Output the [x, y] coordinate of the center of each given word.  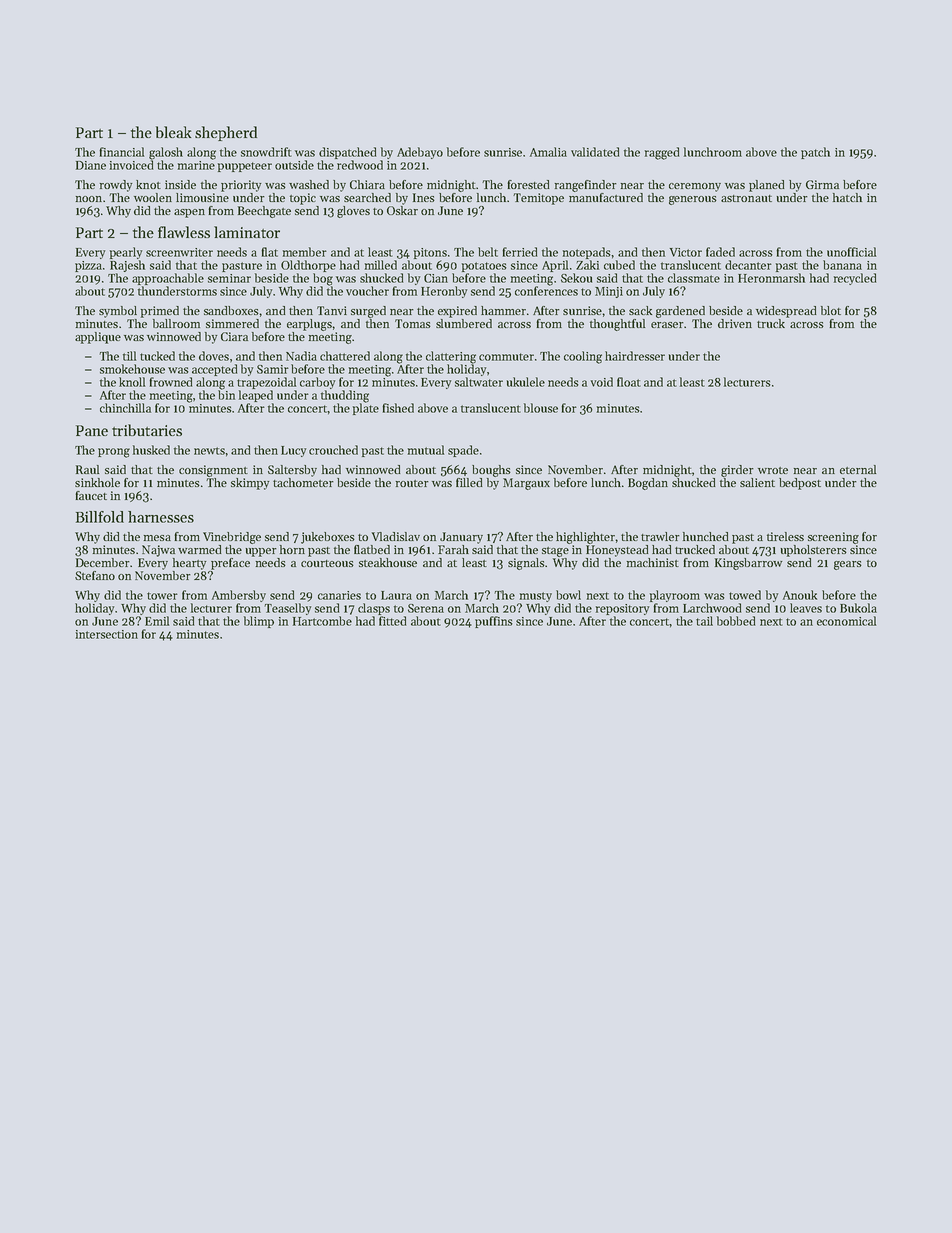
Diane [91, 165]
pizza [88, 266]
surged [368, 312]
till [129, 356]
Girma [822, 184]
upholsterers [814, 551]
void [602, 382]
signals [526, 564]
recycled [855, 279]
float [629, 382]
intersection [107, 634]
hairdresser [635, 356]
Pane [92, 430]
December [103, 562]
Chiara [367, 184]
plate [366, 409]
